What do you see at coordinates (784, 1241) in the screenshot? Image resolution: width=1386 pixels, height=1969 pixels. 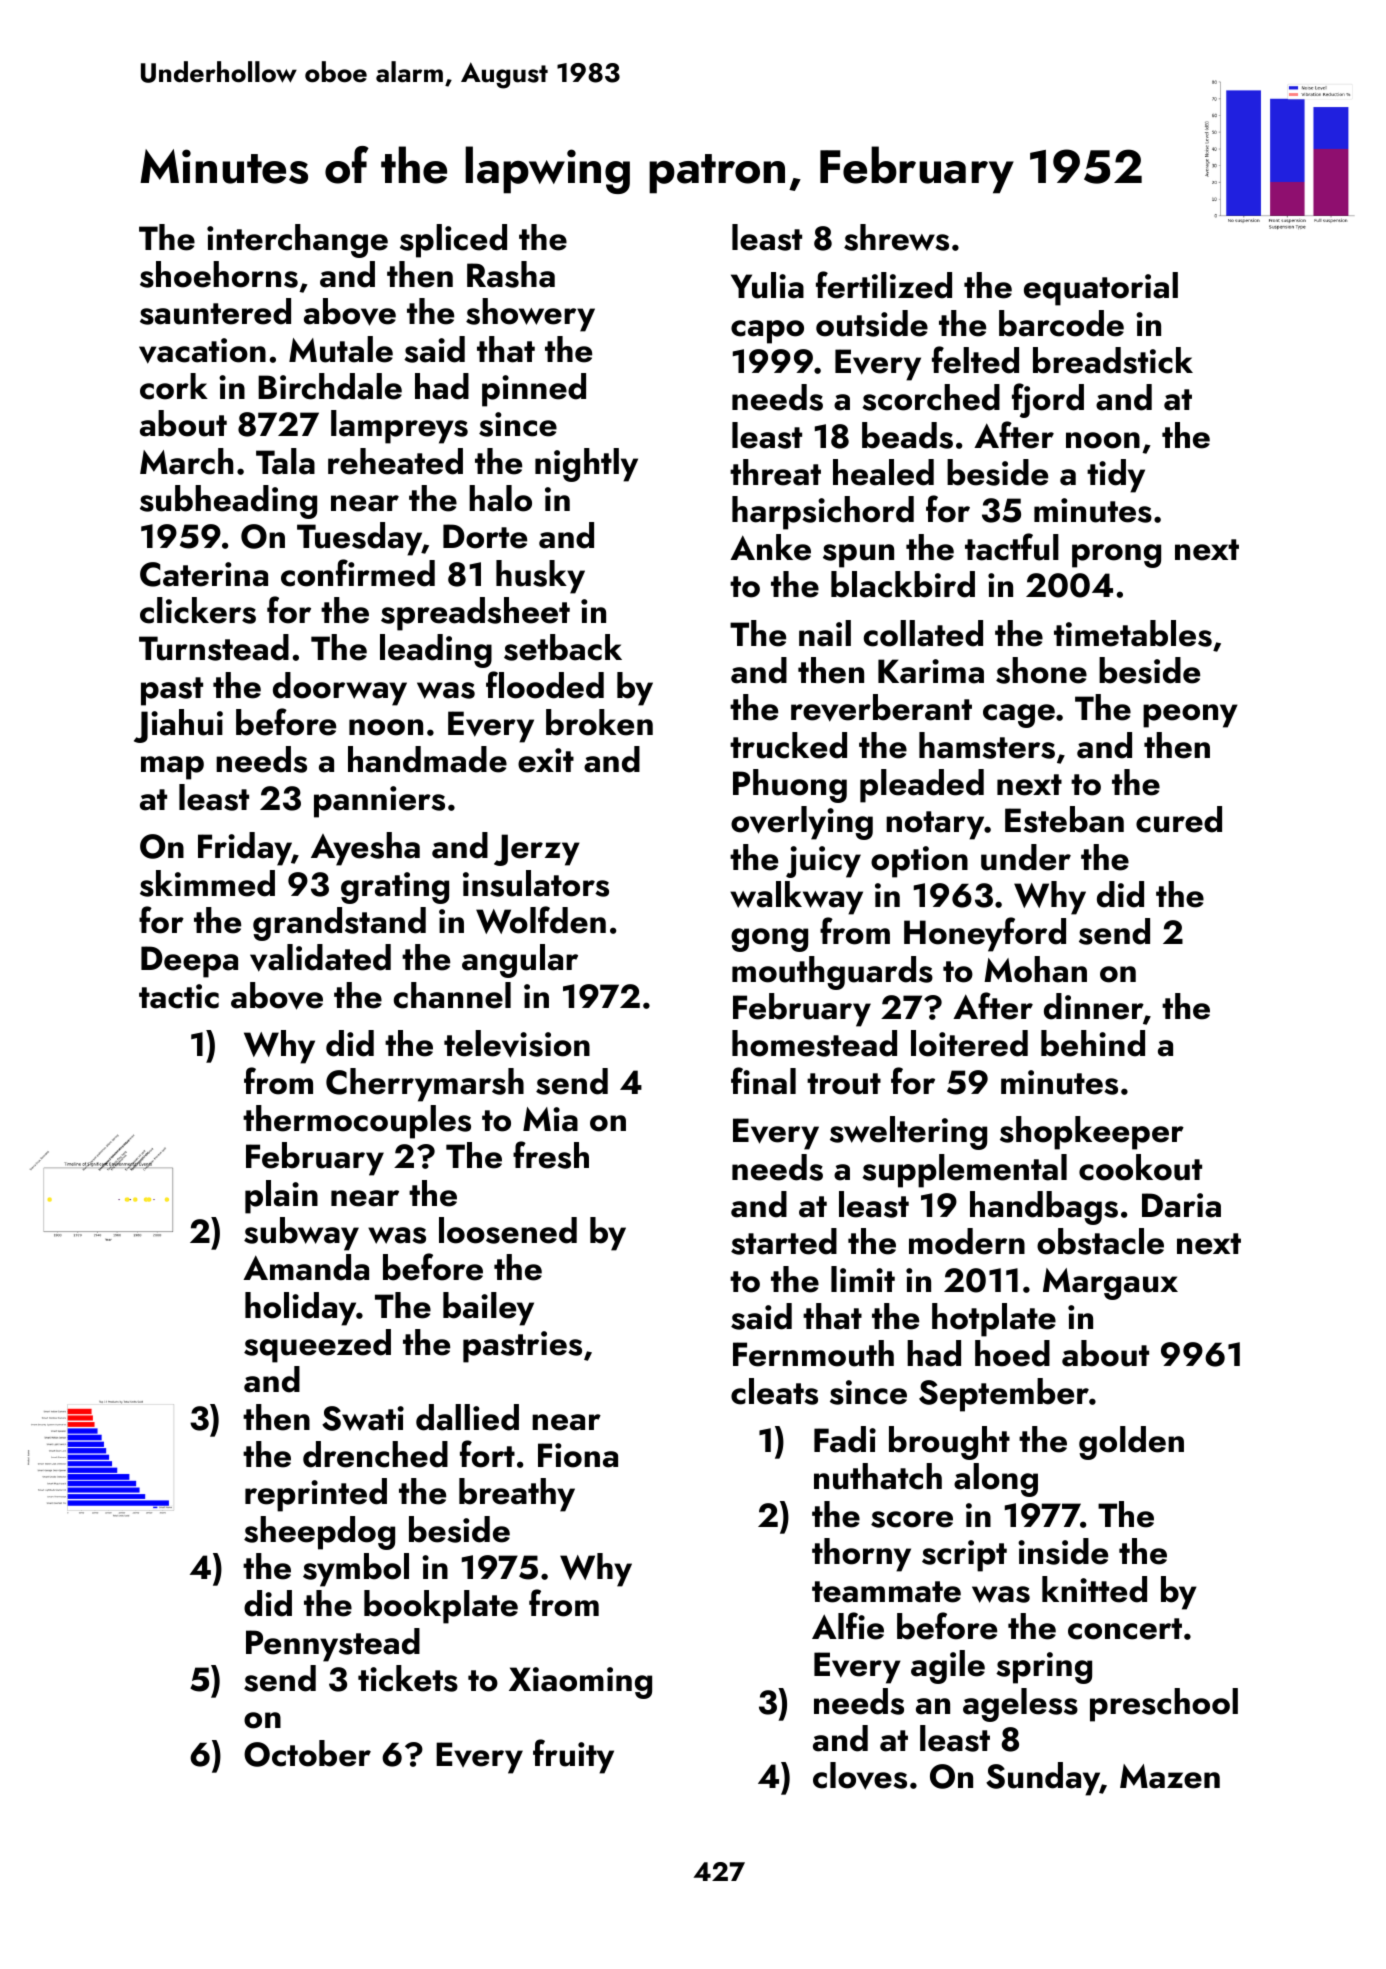 I see `started` at bounding box center [784, 1241].
